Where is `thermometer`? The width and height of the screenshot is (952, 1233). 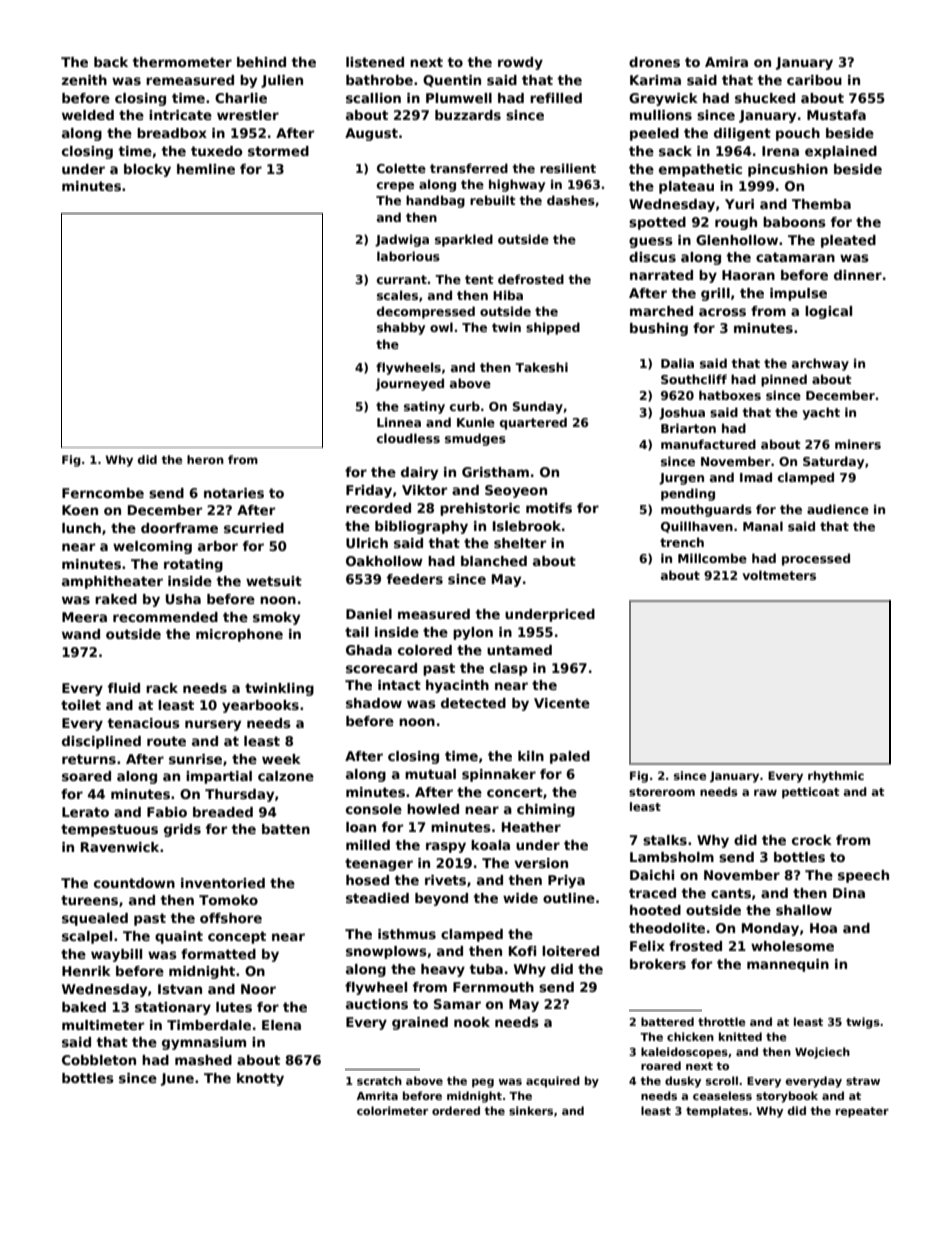 thermometer is located at coordinates (182, 62).
